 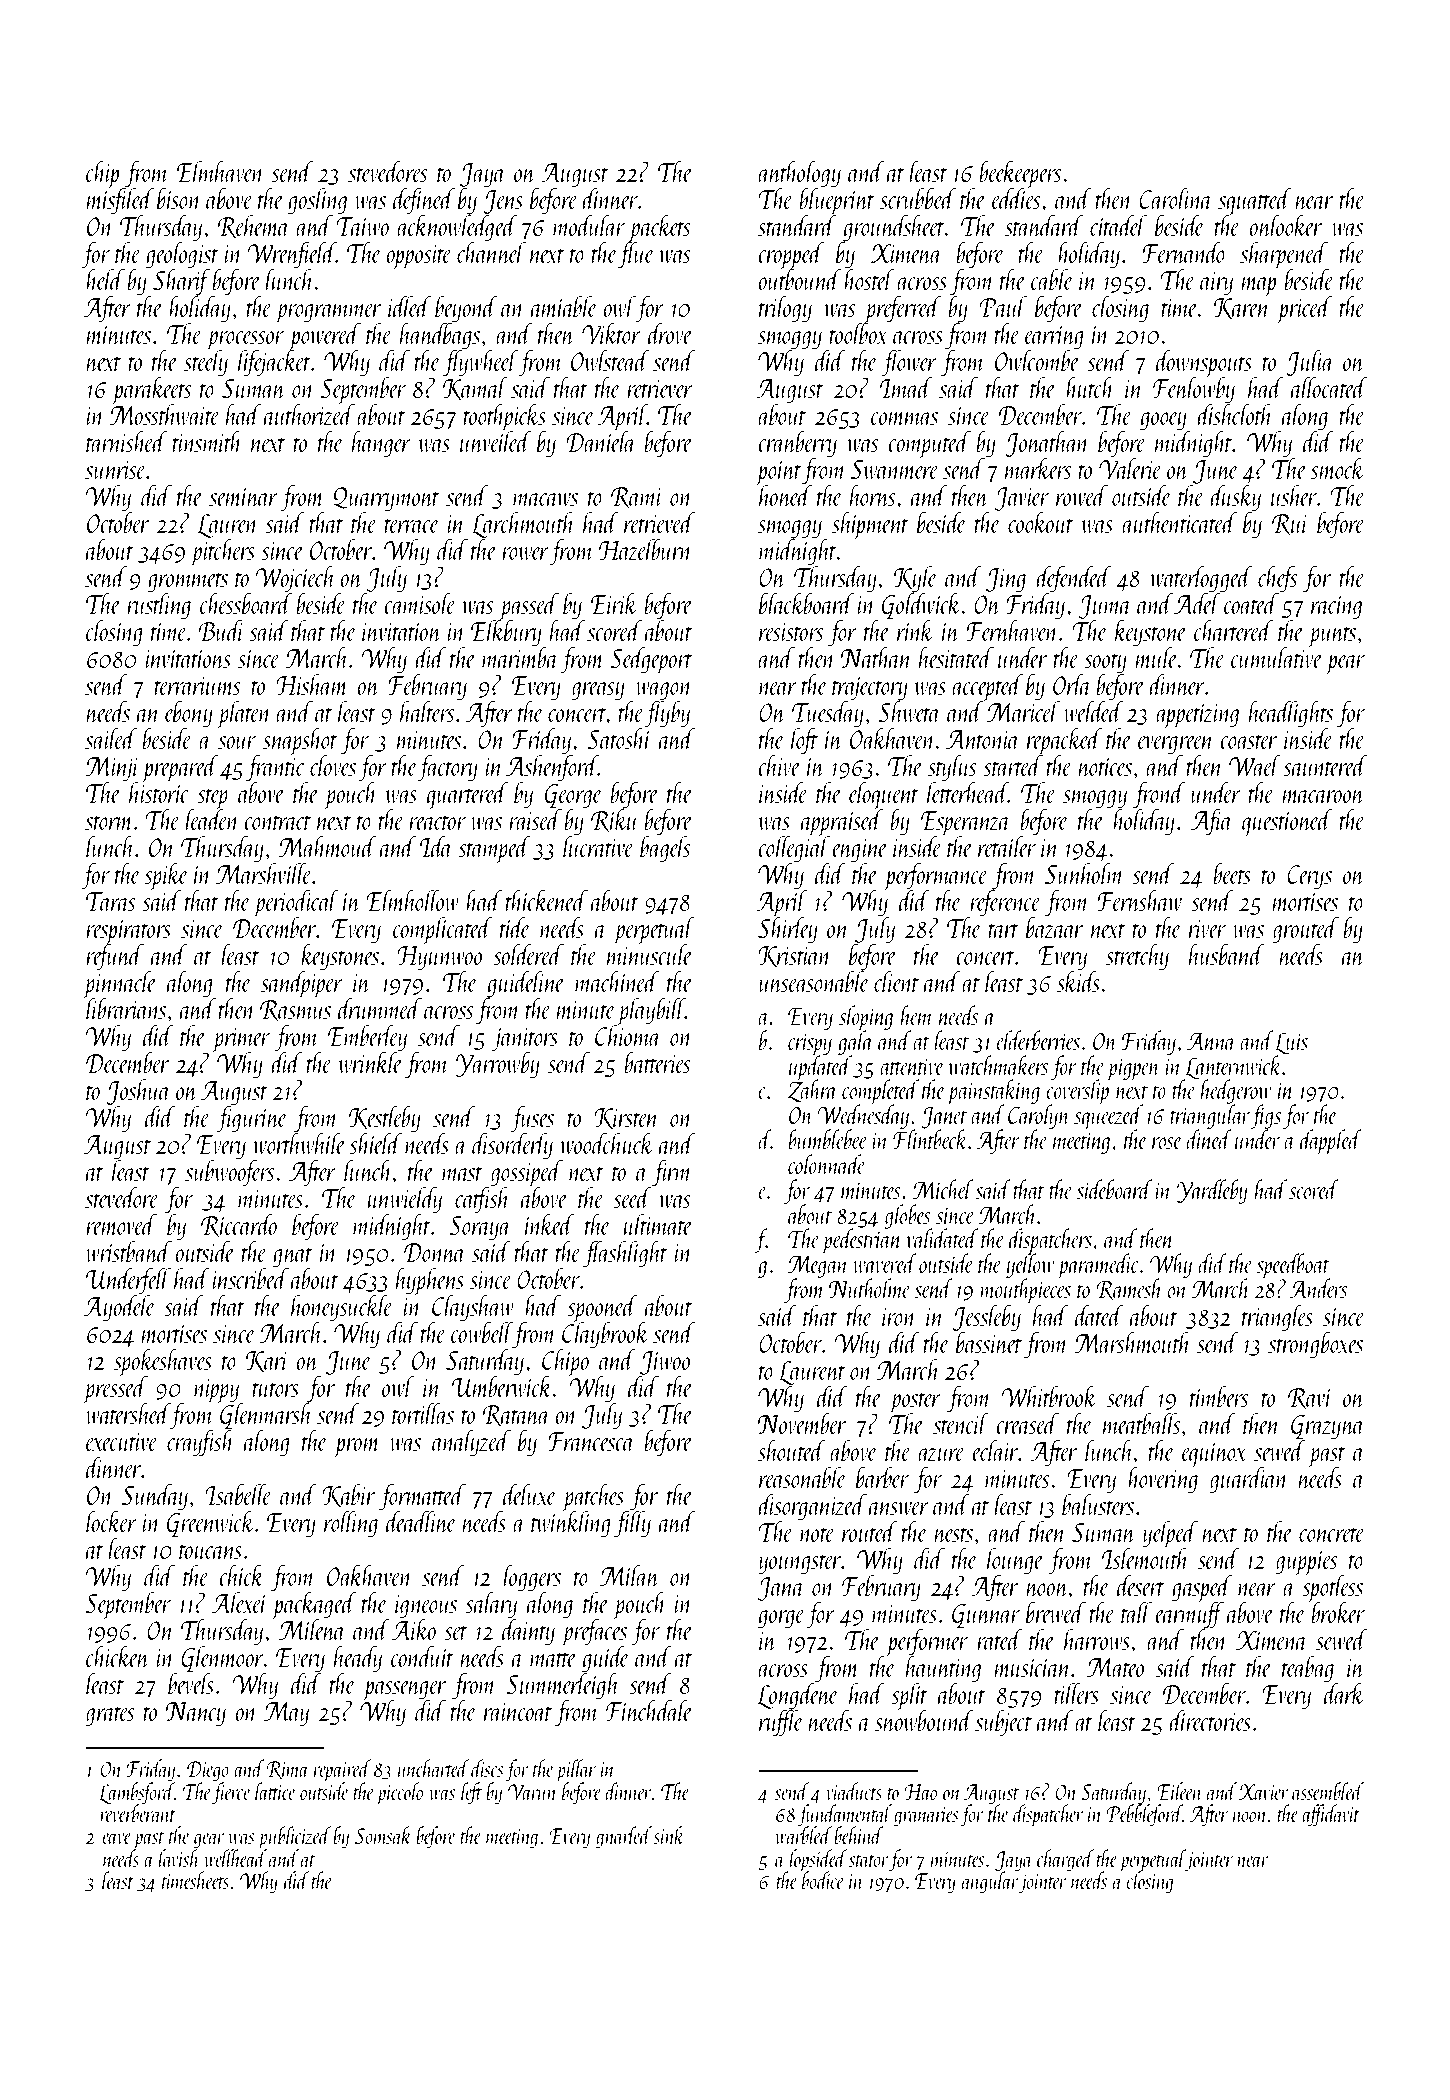 I want to click on Hao, so click(x=921, y=1792).
